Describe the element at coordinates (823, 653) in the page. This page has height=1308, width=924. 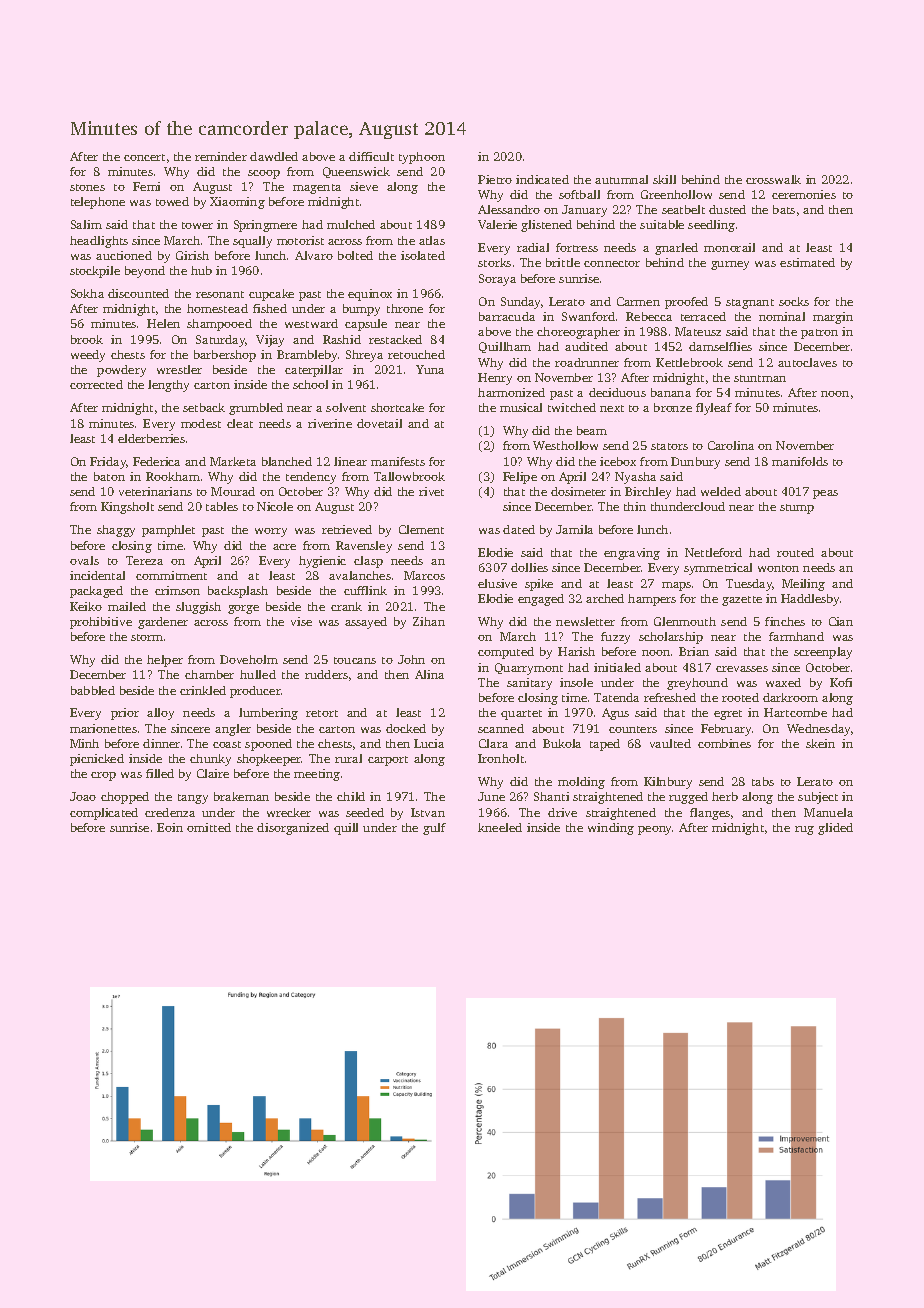
I see `screenplay` at that location.
